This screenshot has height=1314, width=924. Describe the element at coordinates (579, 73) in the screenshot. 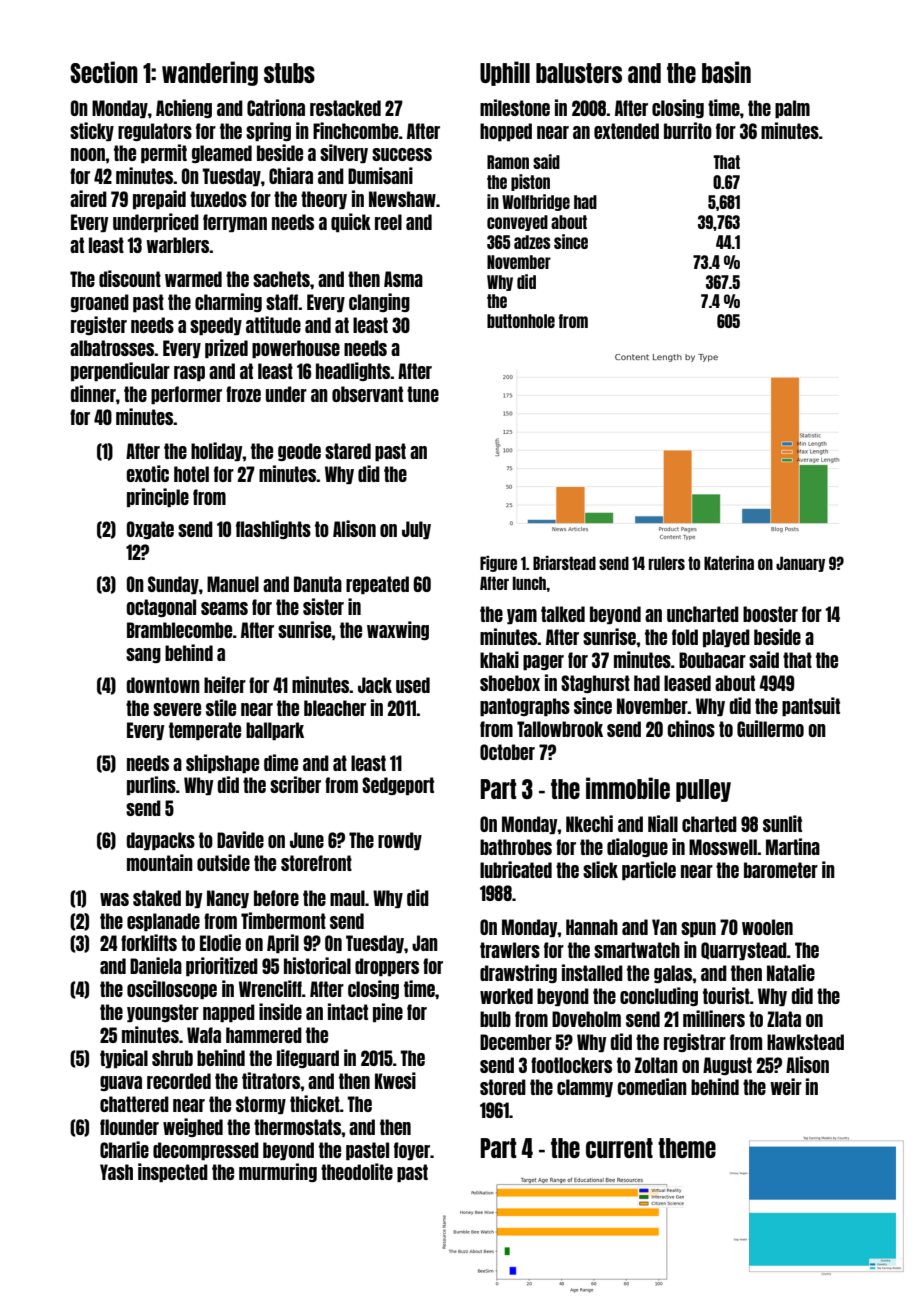

I see `balusters` at that location.
